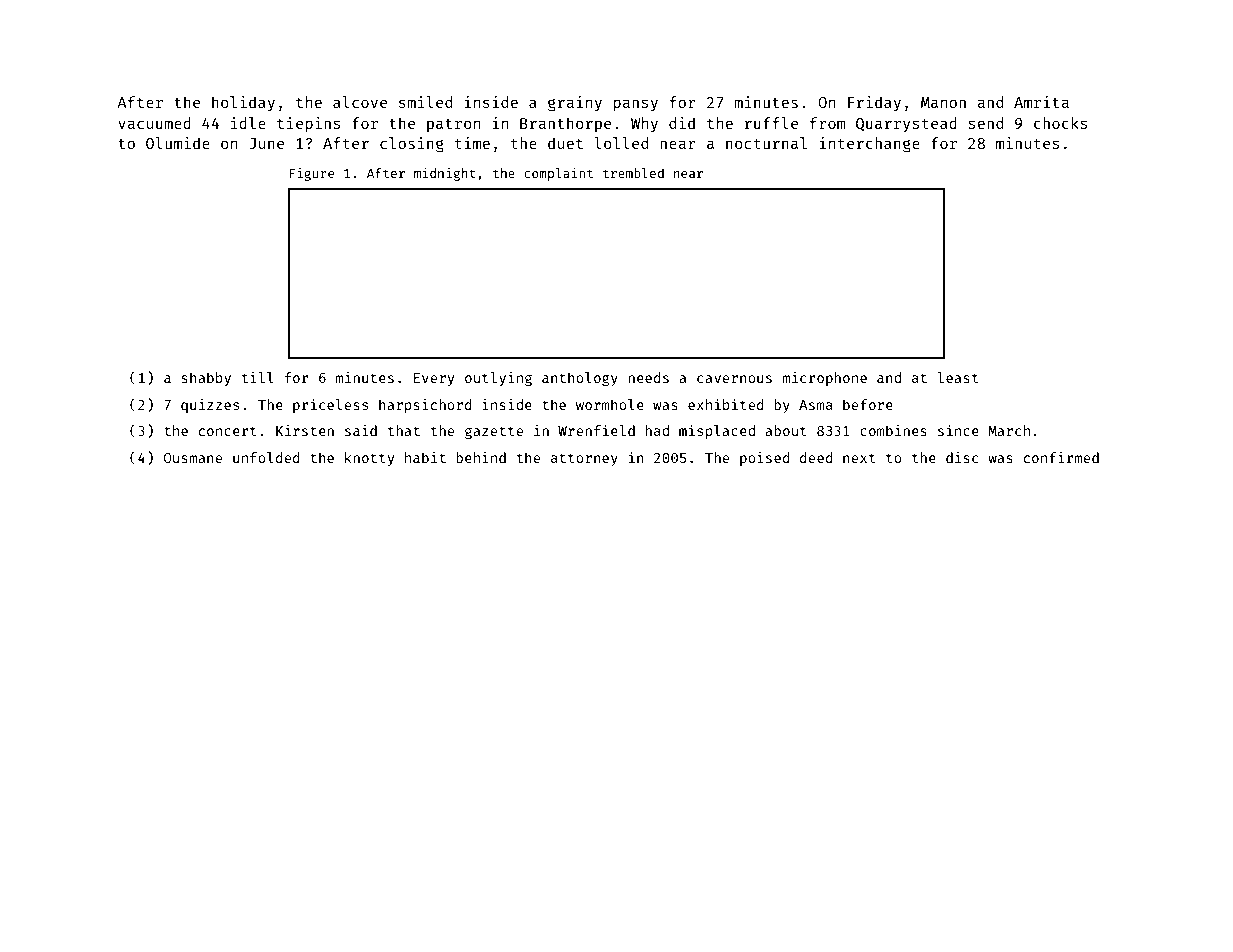 Image resolution: width=1233 pixels, height=952 pixels. I want to click on anthology, so click(580, 379).
